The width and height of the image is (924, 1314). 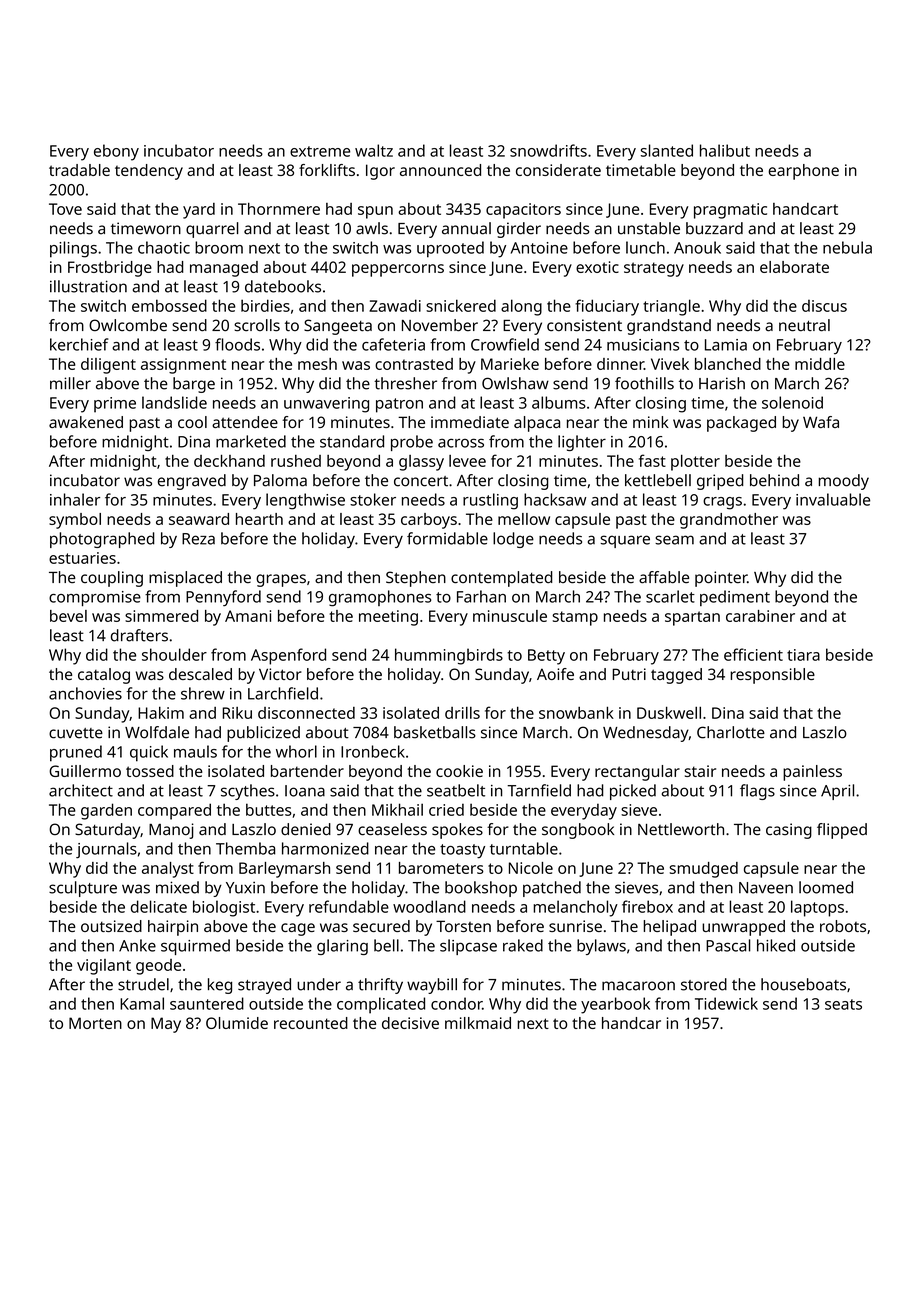 What do you see at coordinates (515, 383) in the image?
I see `Owlshaw` at bounding box center [515, 383].
